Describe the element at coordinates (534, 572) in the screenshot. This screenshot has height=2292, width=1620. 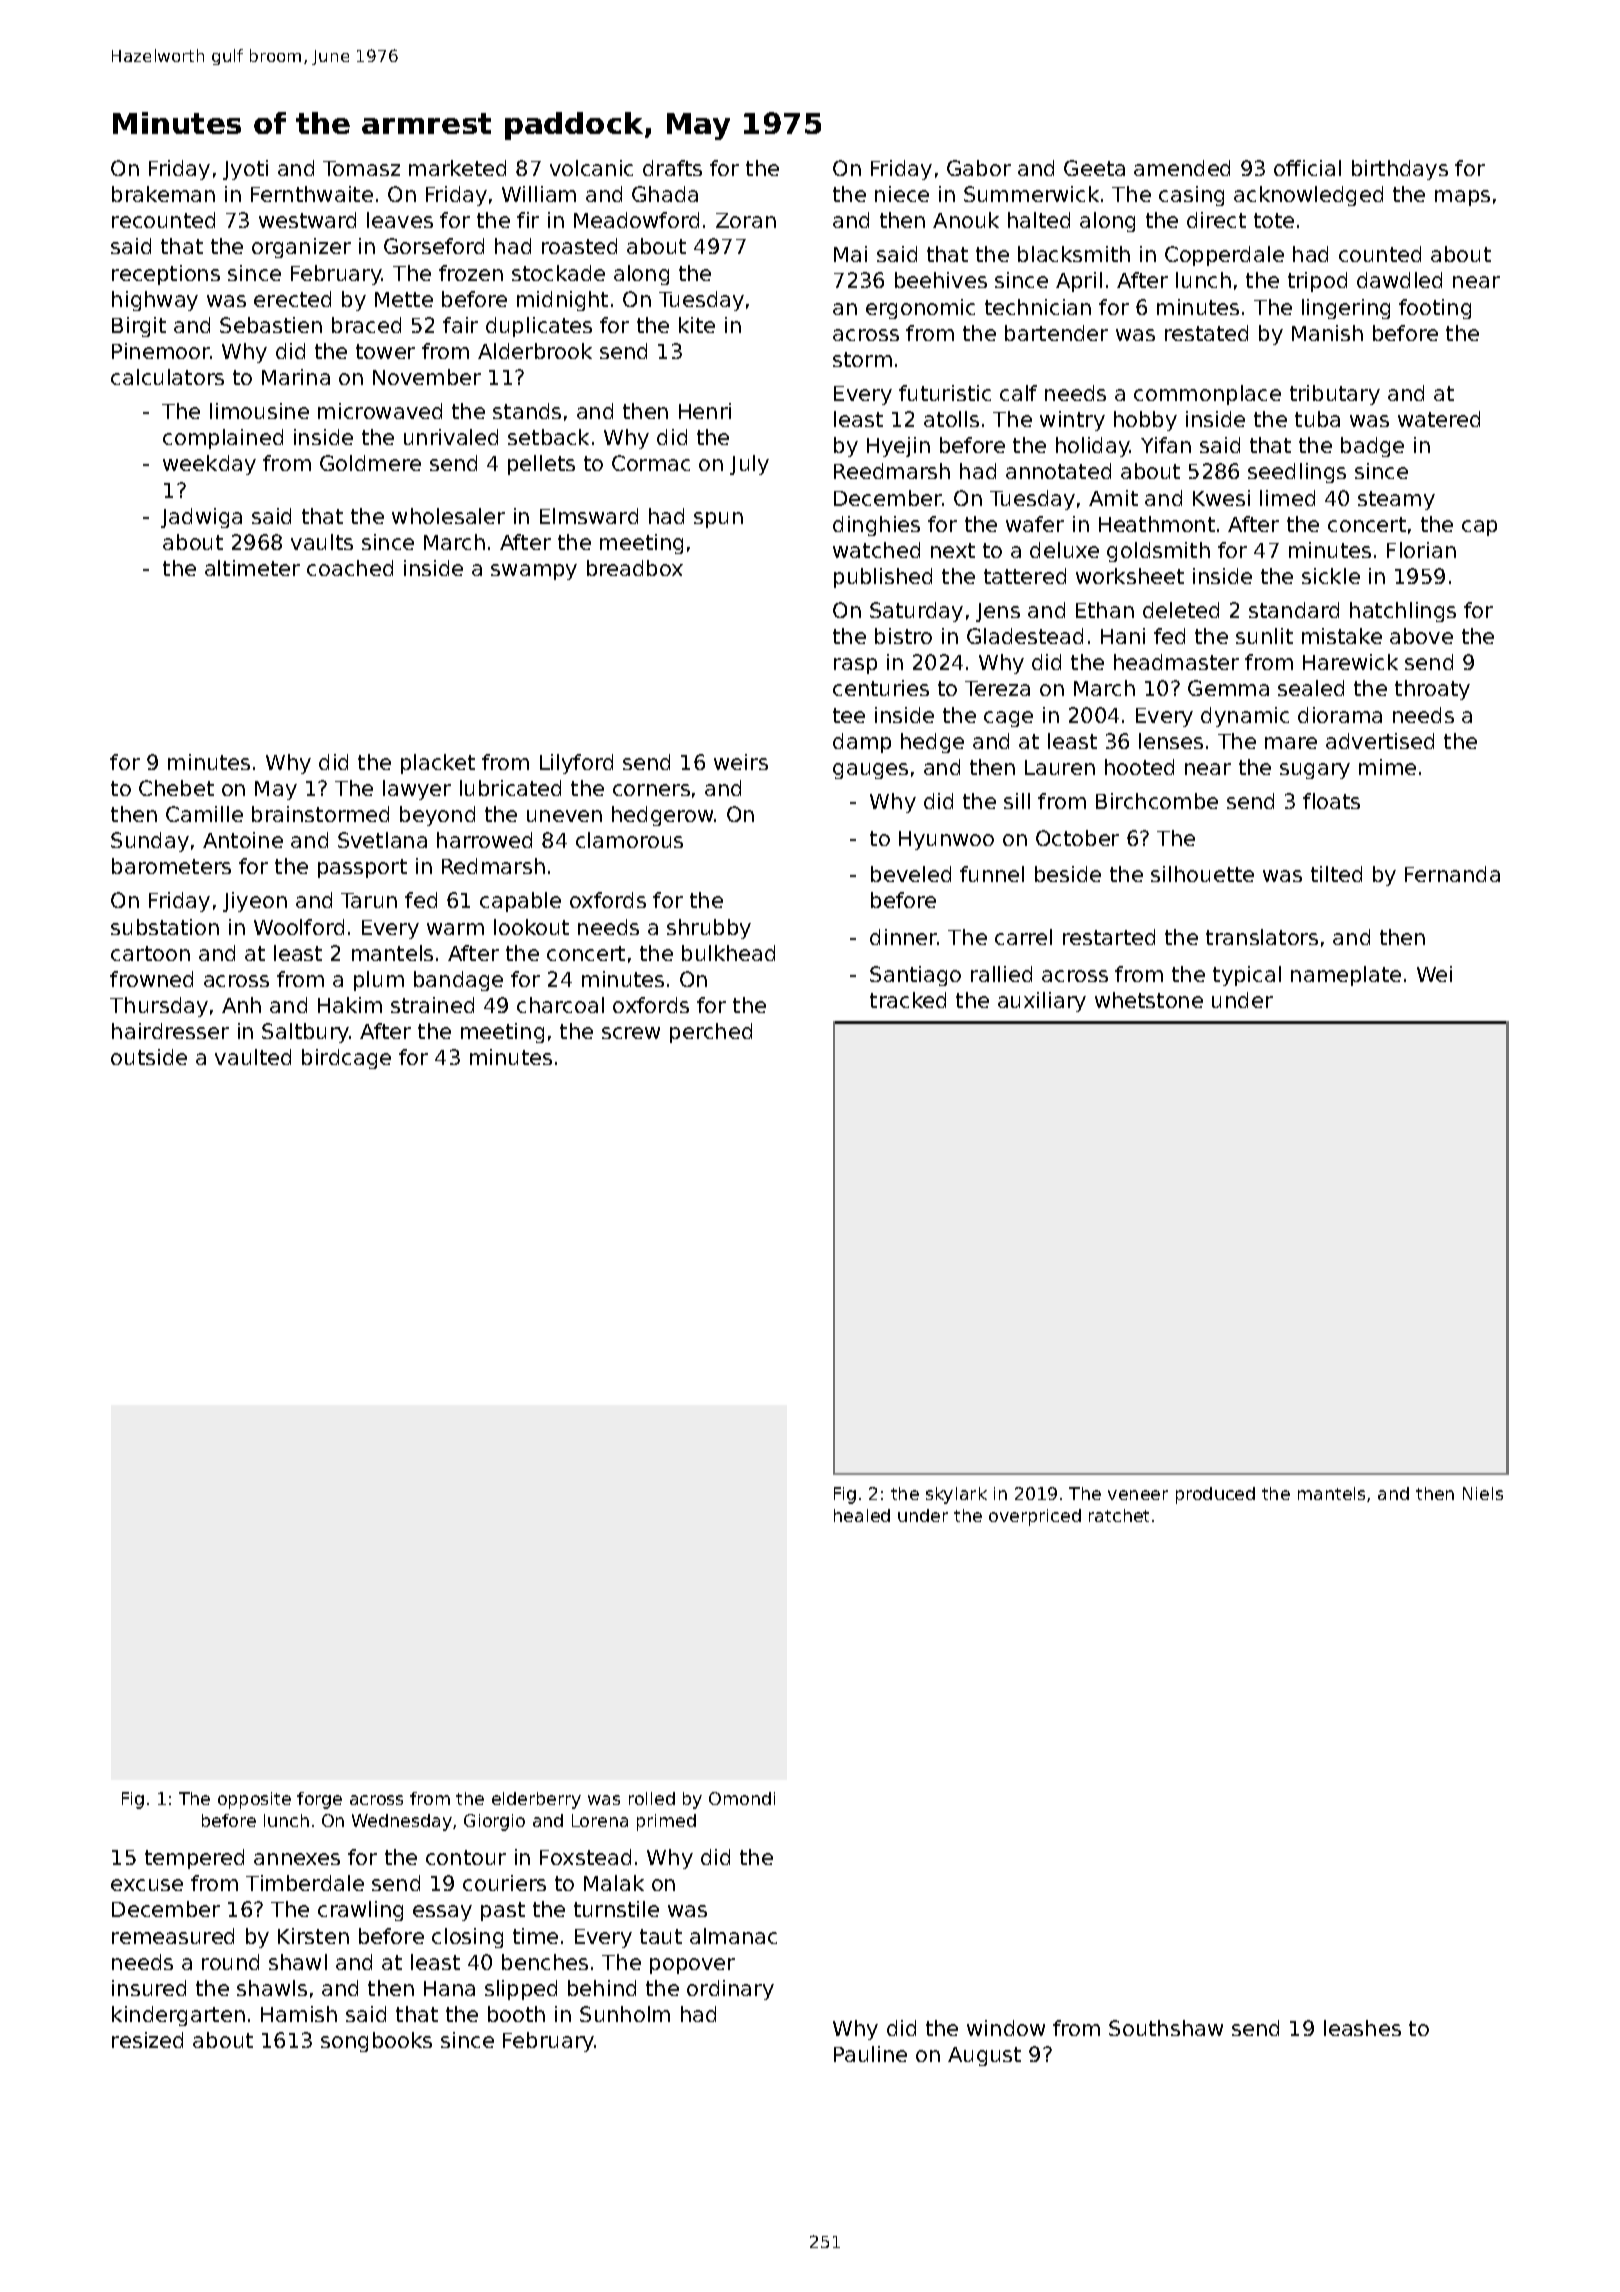
I see `swampy` at that location.
